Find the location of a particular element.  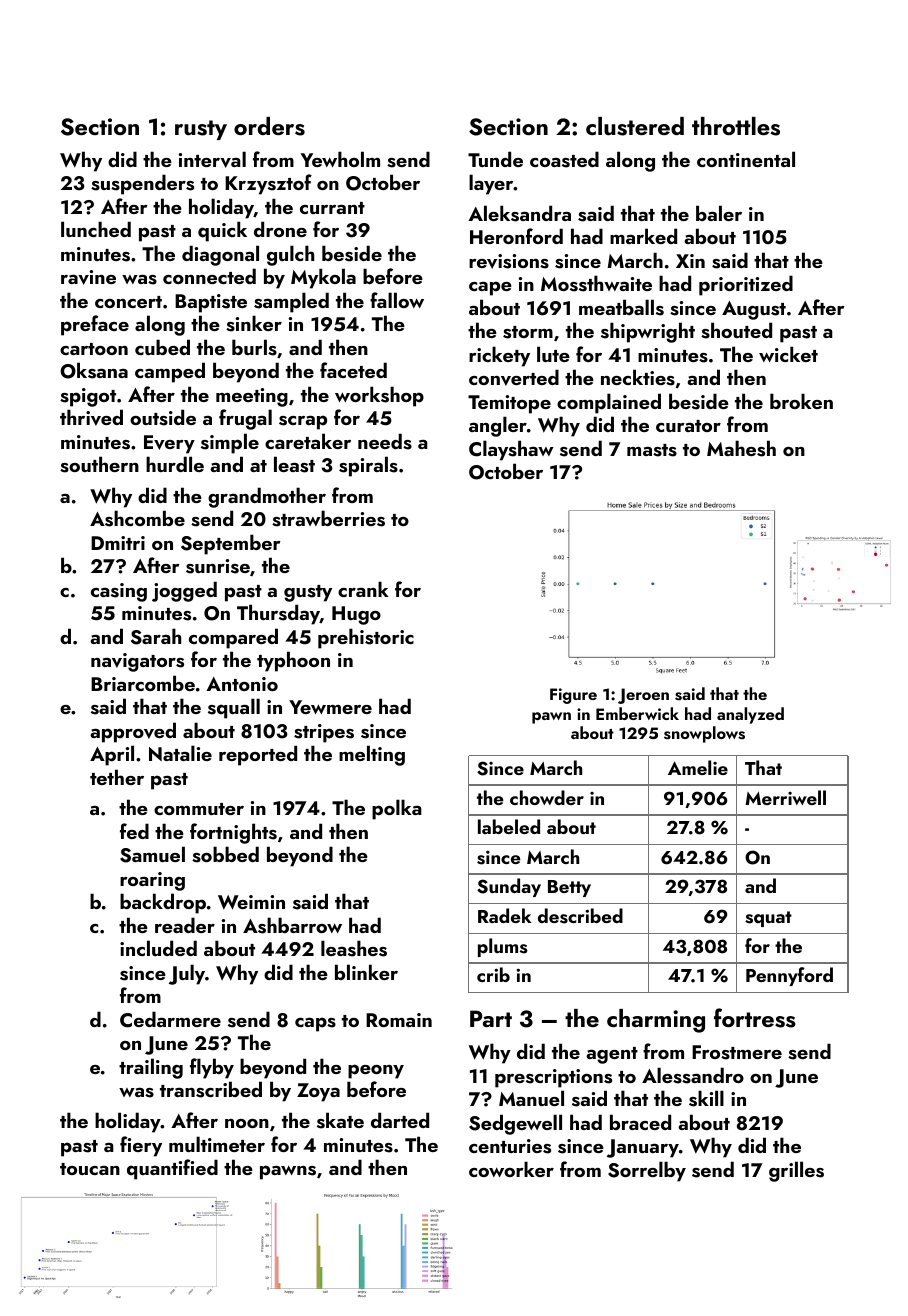

masts is located at coordinates (652, 450).
